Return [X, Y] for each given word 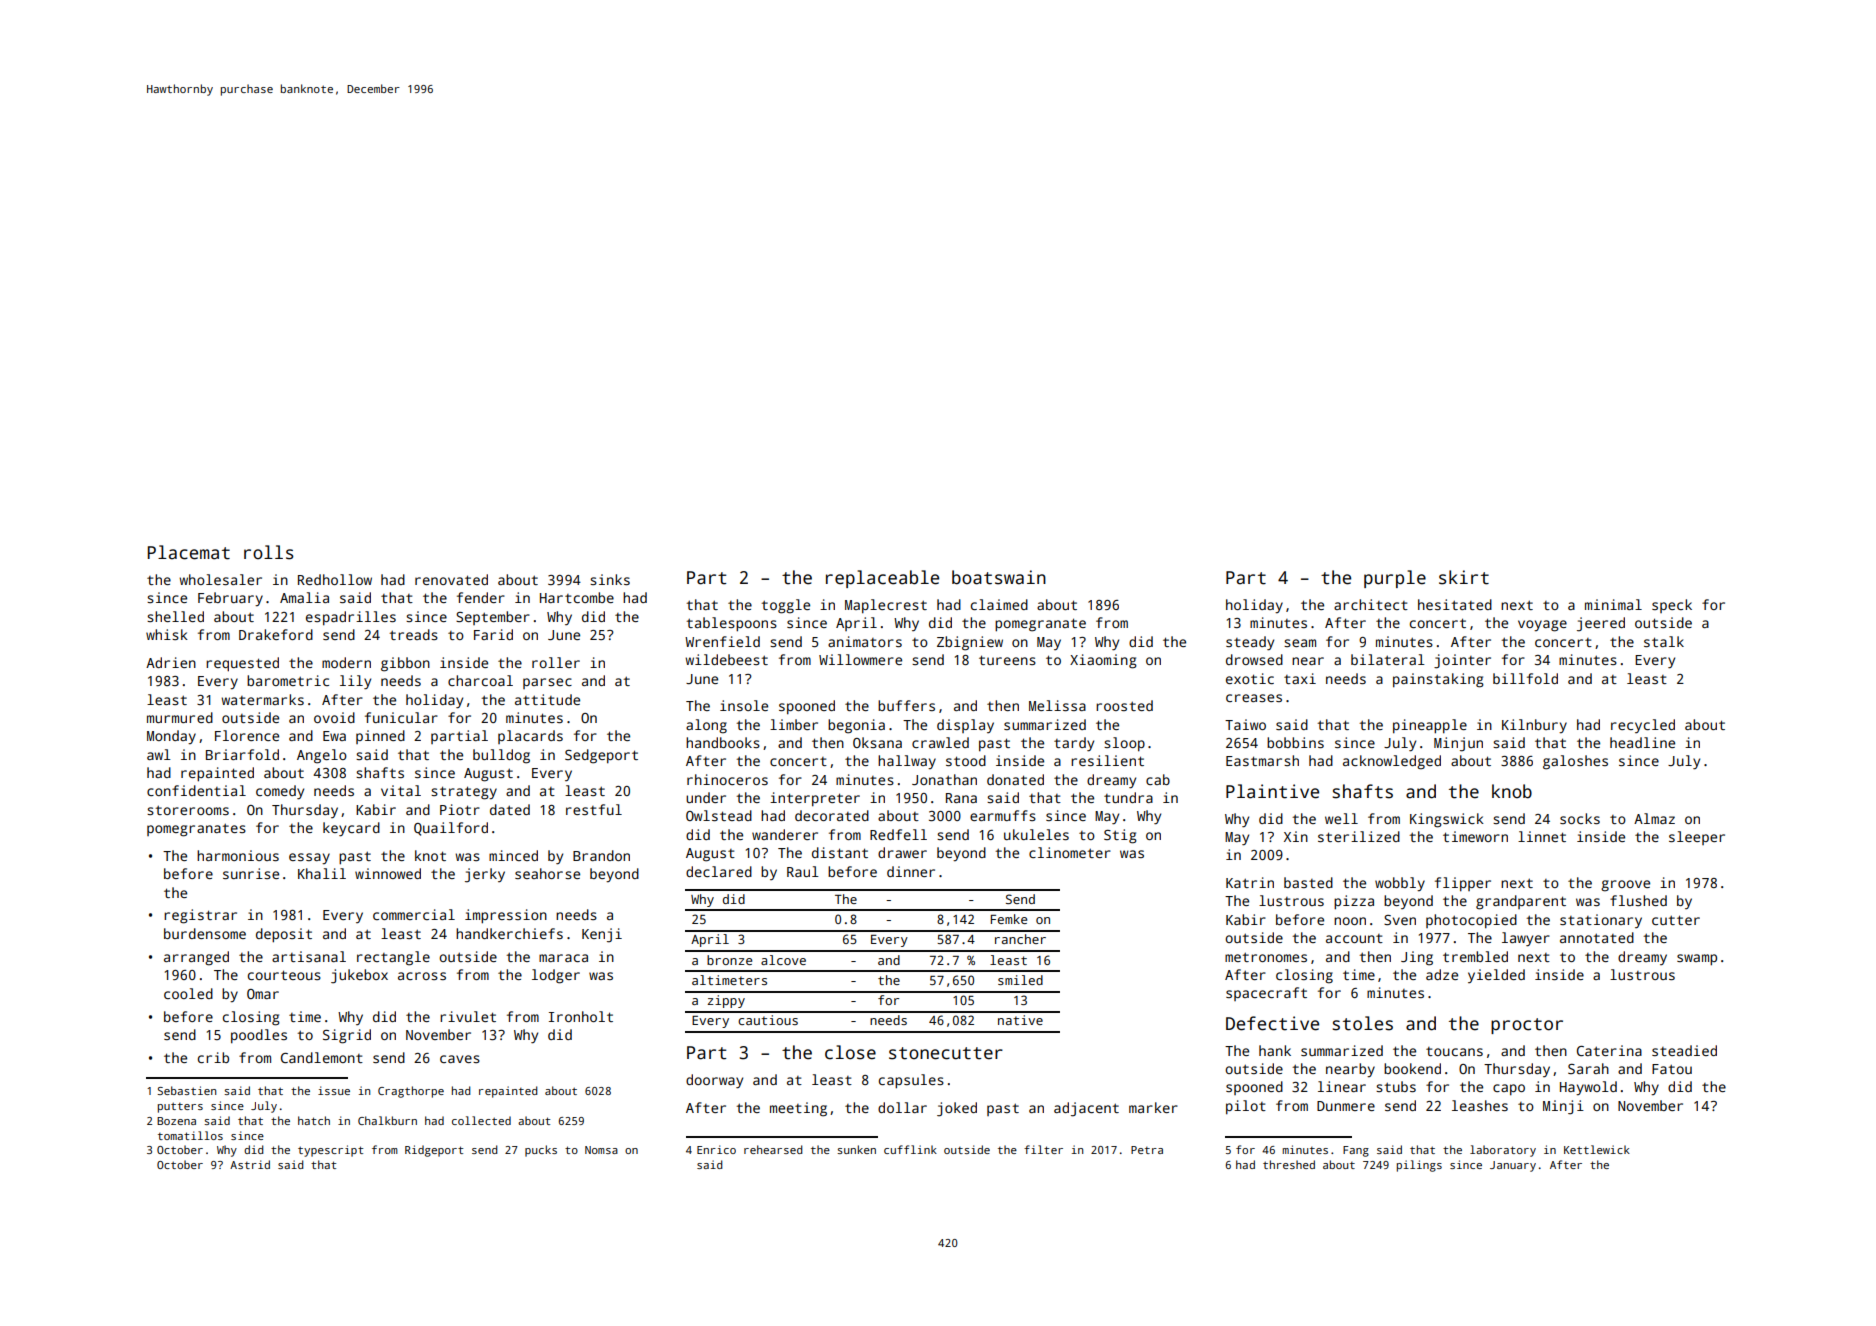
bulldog [501, 756]
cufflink [910, 1149]
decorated [832, 815]
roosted [1124, 705]
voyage [1542, 626]
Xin [1296, 836]
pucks [541, 1151]
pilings [1419, 1166]
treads [413, 634]
